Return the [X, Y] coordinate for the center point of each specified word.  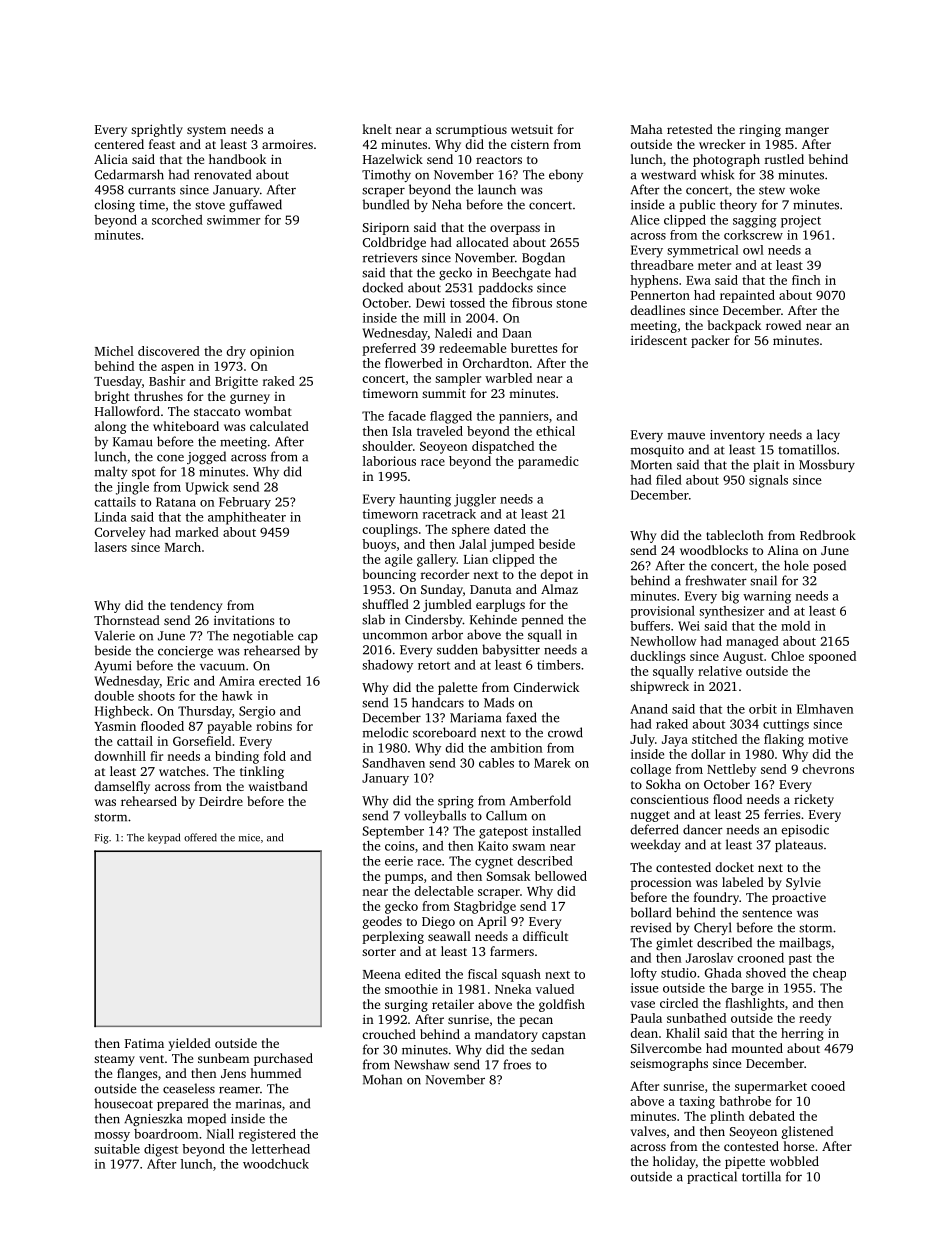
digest [161, 1150]
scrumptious [471, 131]
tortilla [761, 1176]
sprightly [157, 130]
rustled [784, 159]
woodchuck [276, 1164]
